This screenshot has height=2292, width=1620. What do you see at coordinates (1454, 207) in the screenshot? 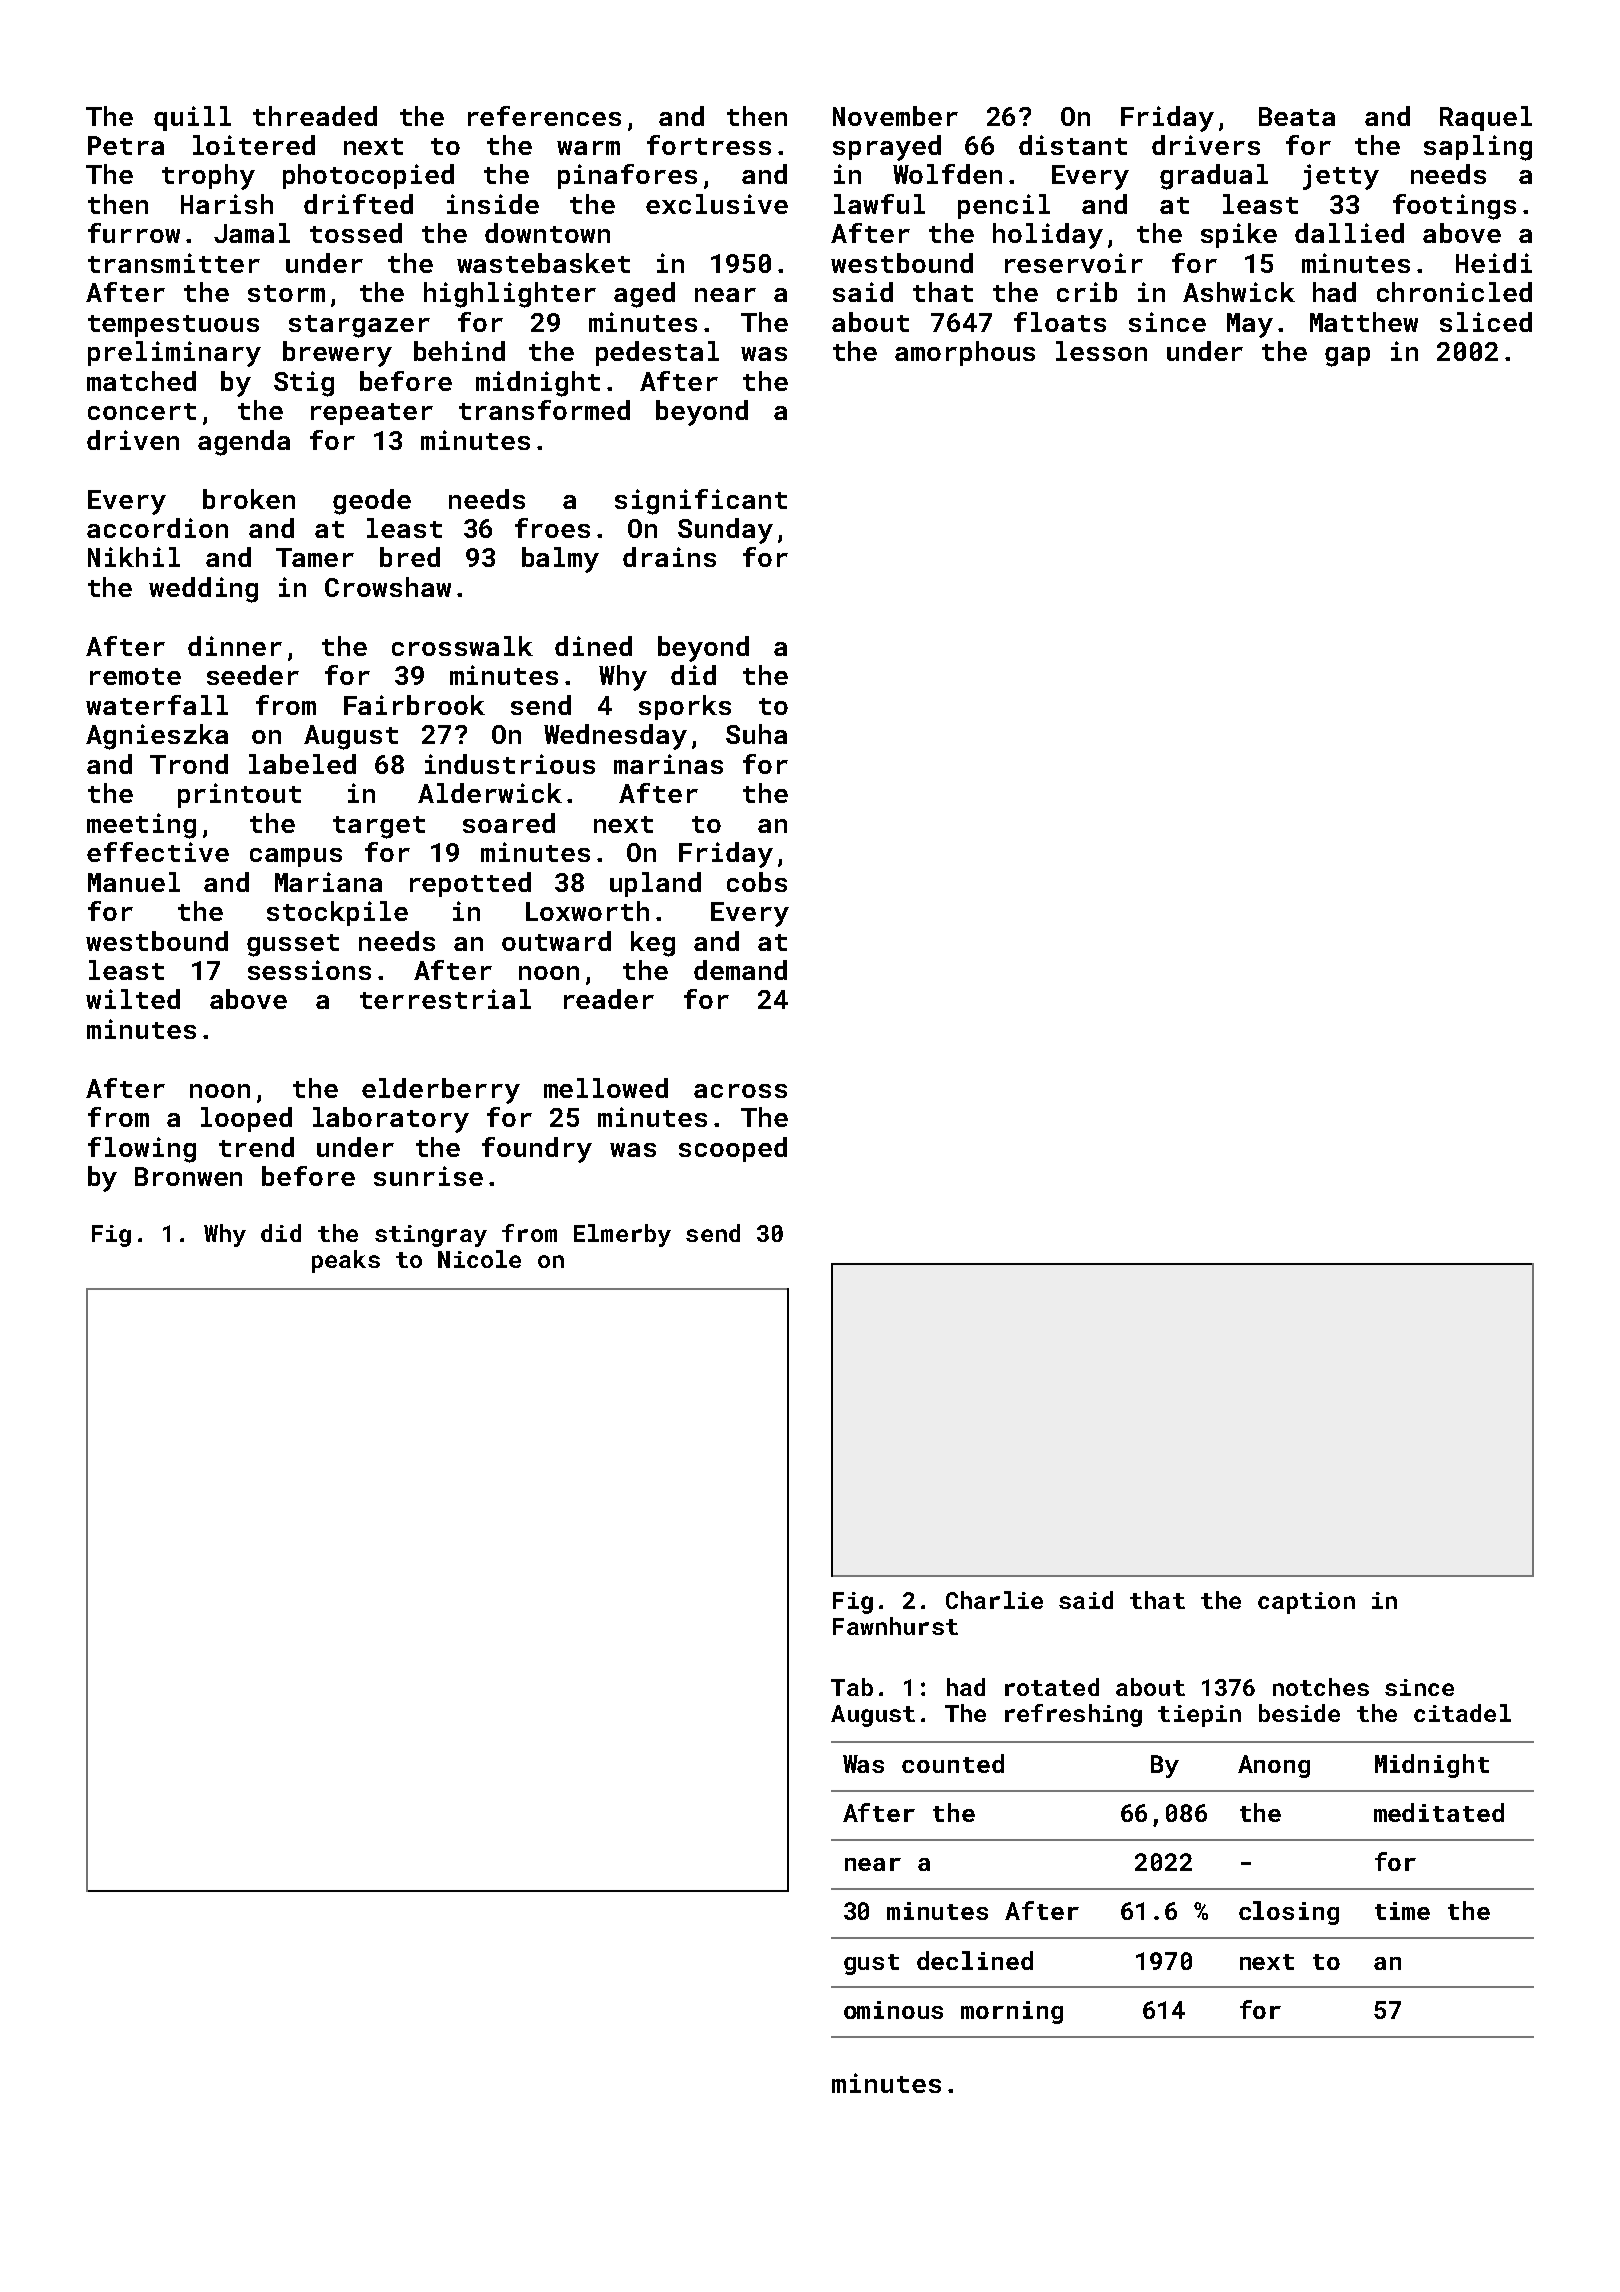
I see `footings` at bounding box center [1454, 207].
